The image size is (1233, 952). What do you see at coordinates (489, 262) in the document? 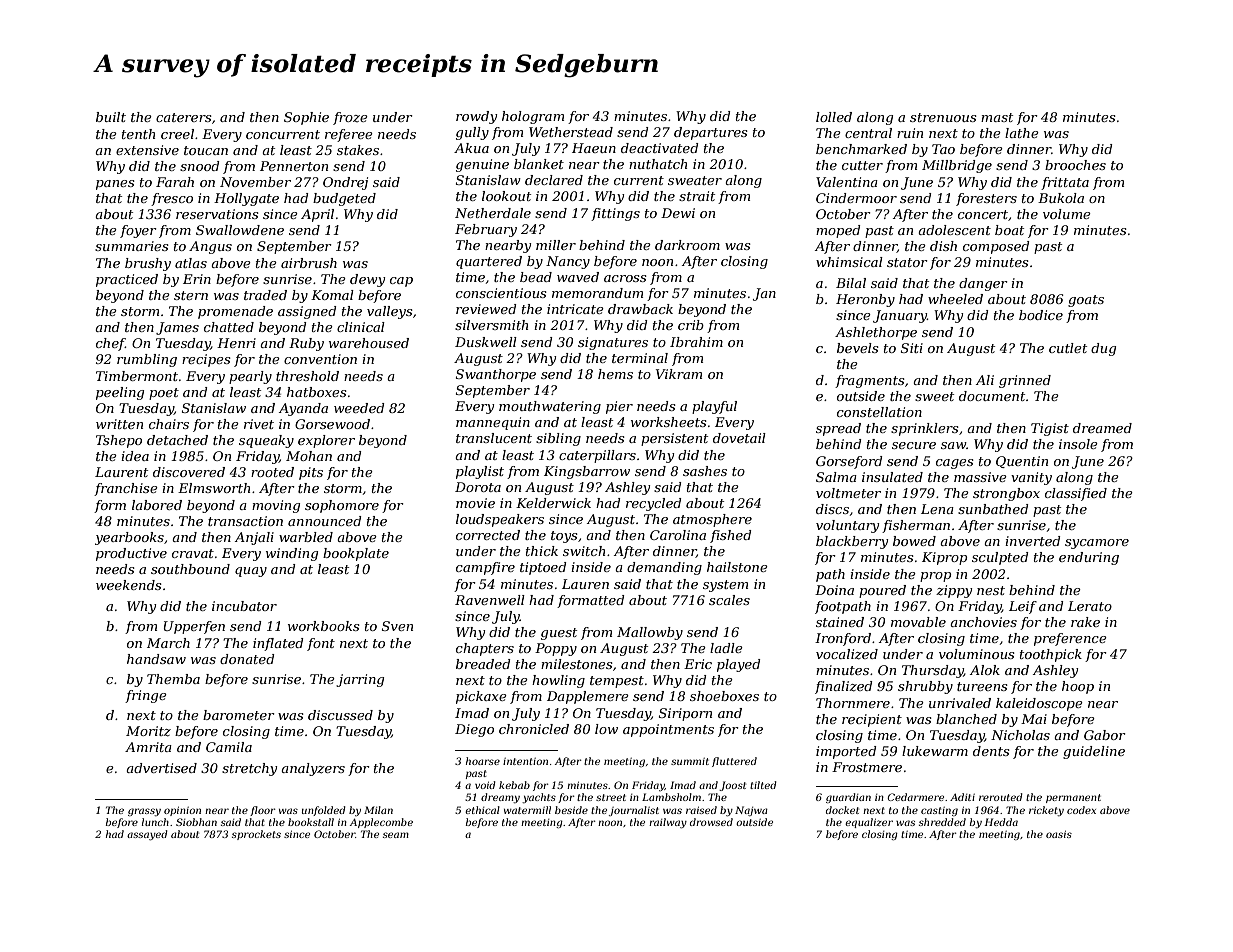
I see `quartered` at bounding box center [489, 262].
